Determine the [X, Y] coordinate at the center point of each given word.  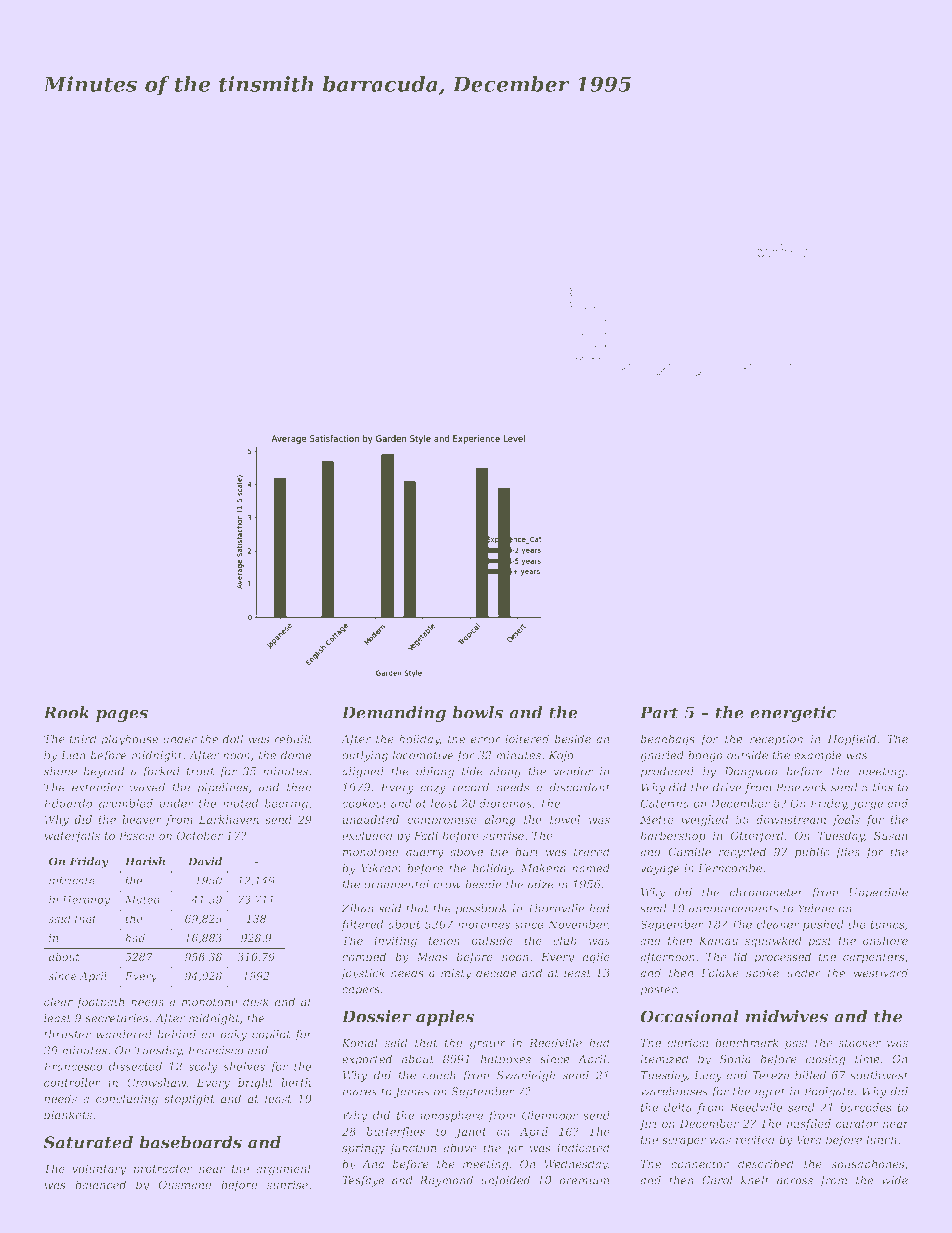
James [412, 1092]
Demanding [393, 714]
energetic [793, 714]
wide [895, 1180]
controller [72, 1082]
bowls [477, 712]
